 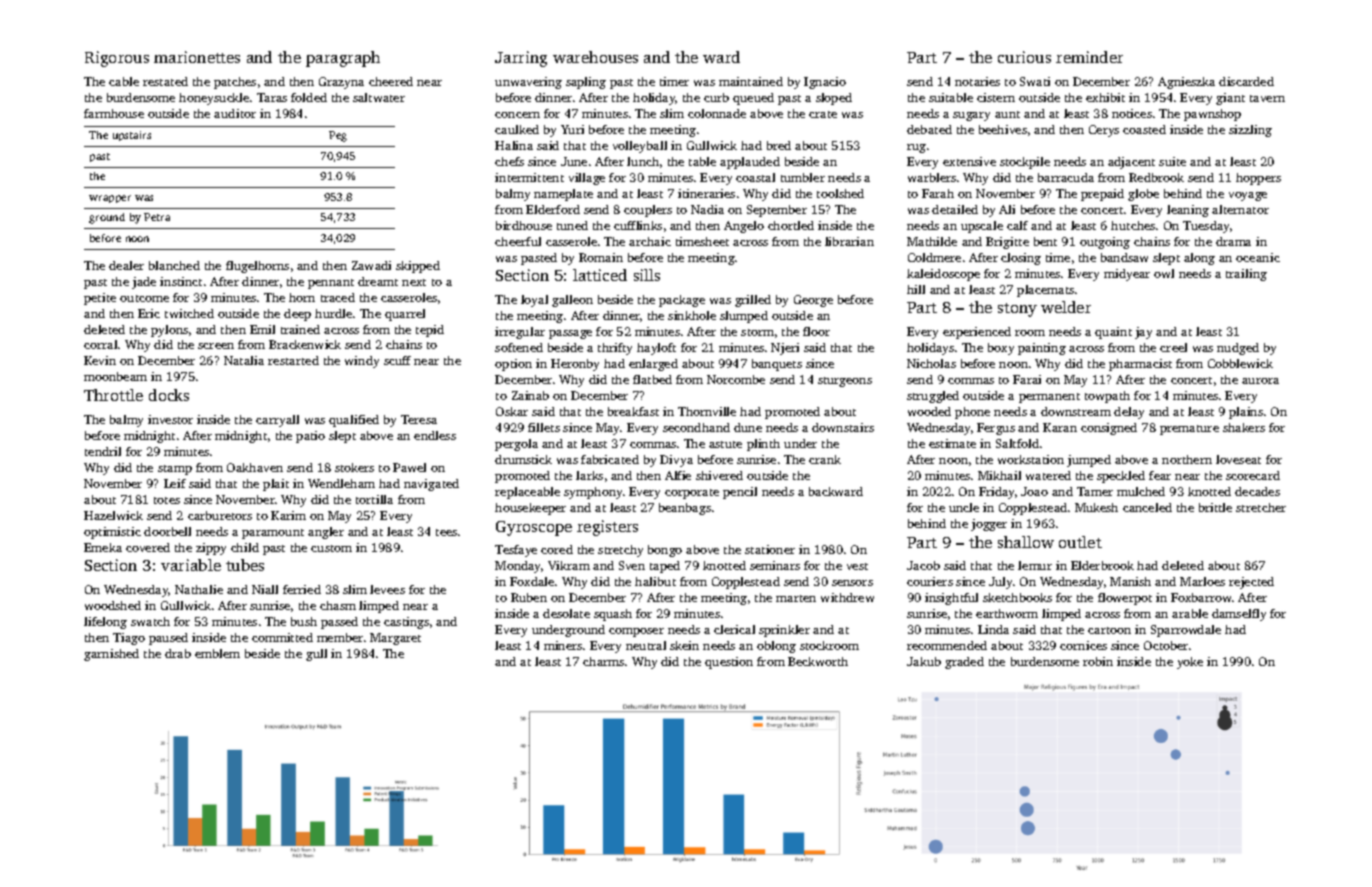 What do you see at coordinates (1089, 57) in the screenshot?
I see `reminder` at bounding box center [1089, 57].
